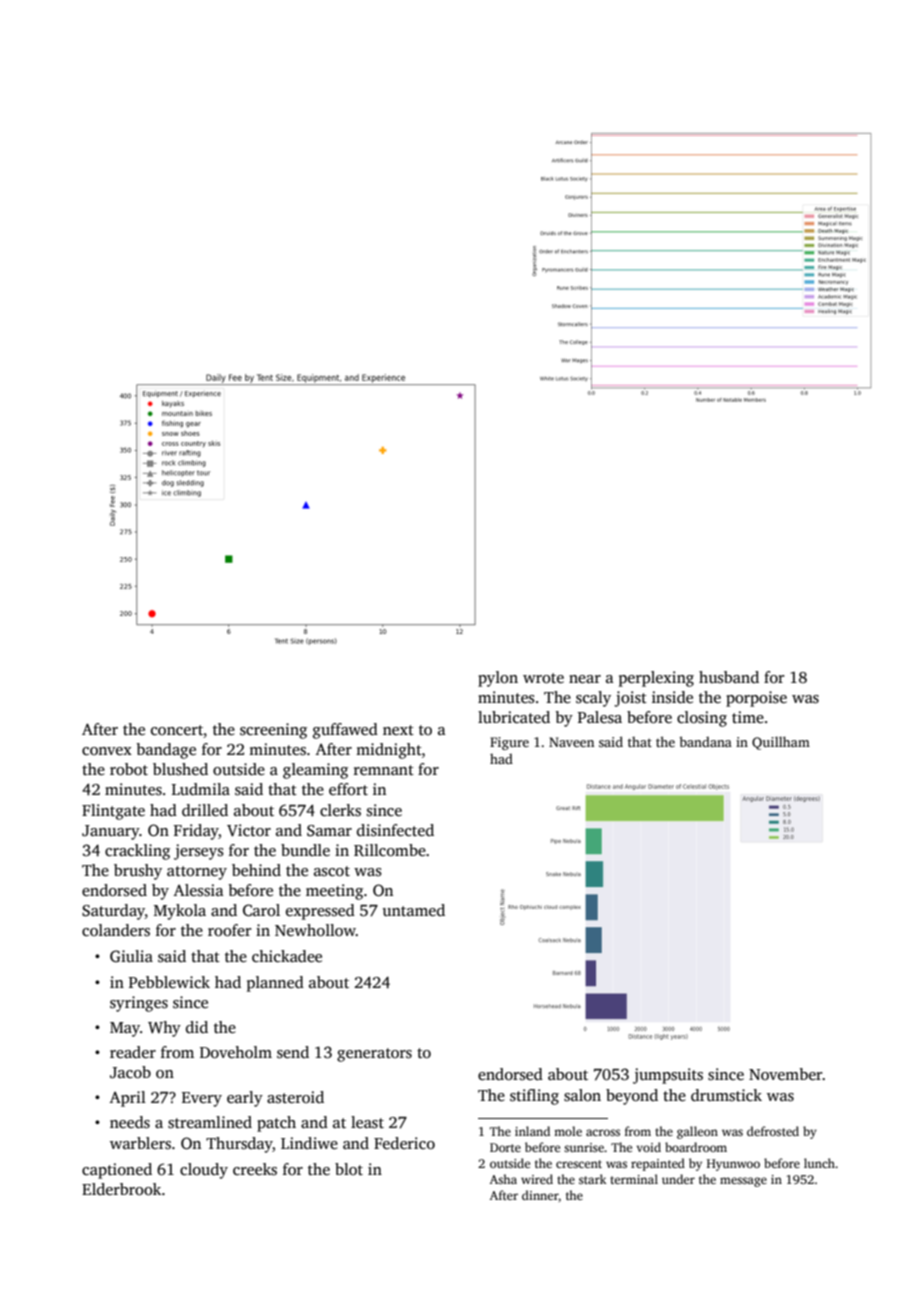 This page has width=924, height=1314. Describe the element at coordinates (705, 741) in the page. I see `bandana` at that location.
